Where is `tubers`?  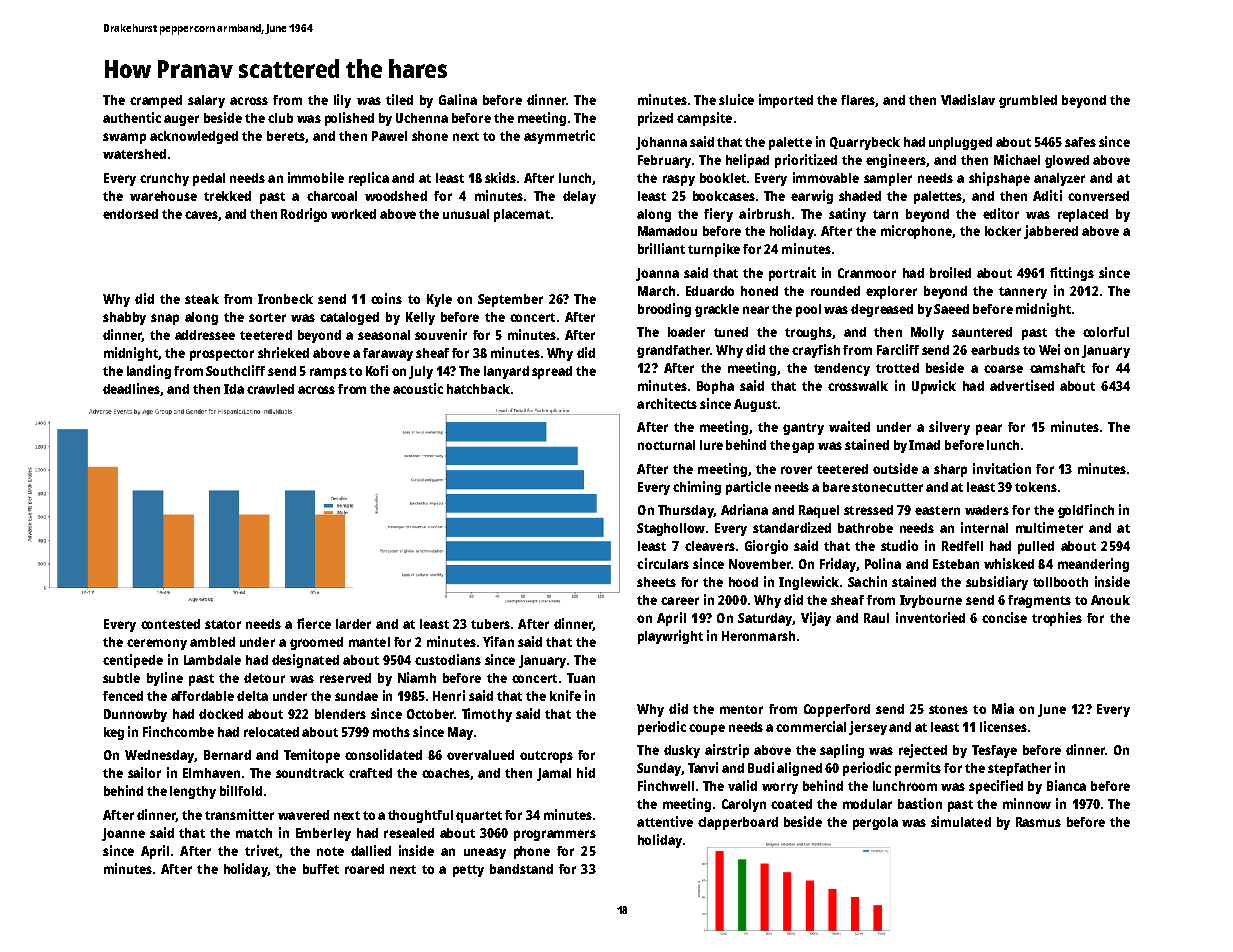 tubers is located at coordinates (490, 624).
